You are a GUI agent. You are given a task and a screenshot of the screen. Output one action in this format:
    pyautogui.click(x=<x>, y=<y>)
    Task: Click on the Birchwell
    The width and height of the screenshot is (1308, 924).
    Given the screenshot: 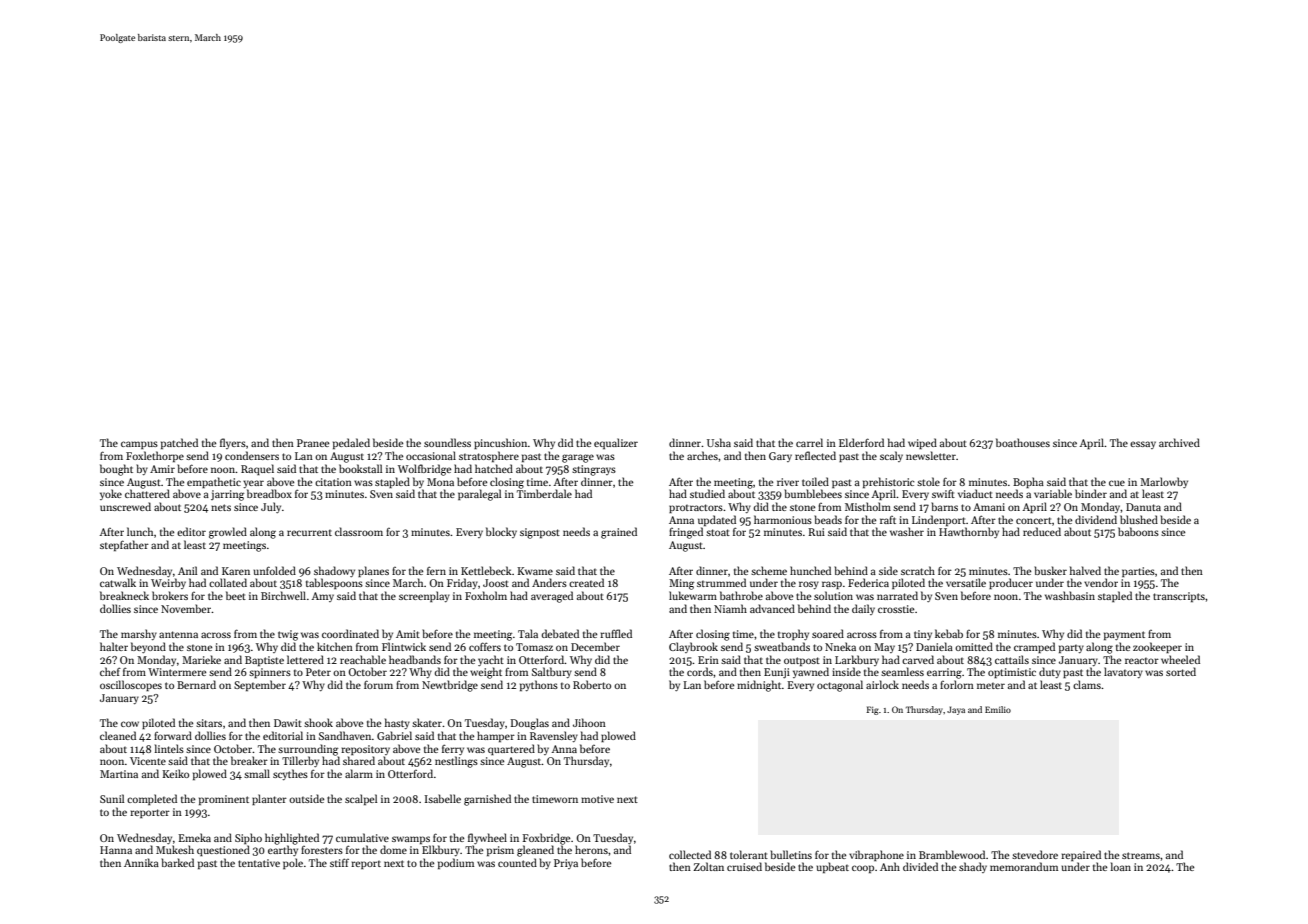 What is the action you would take?
    pyautogui.click(x=283, y=595)
